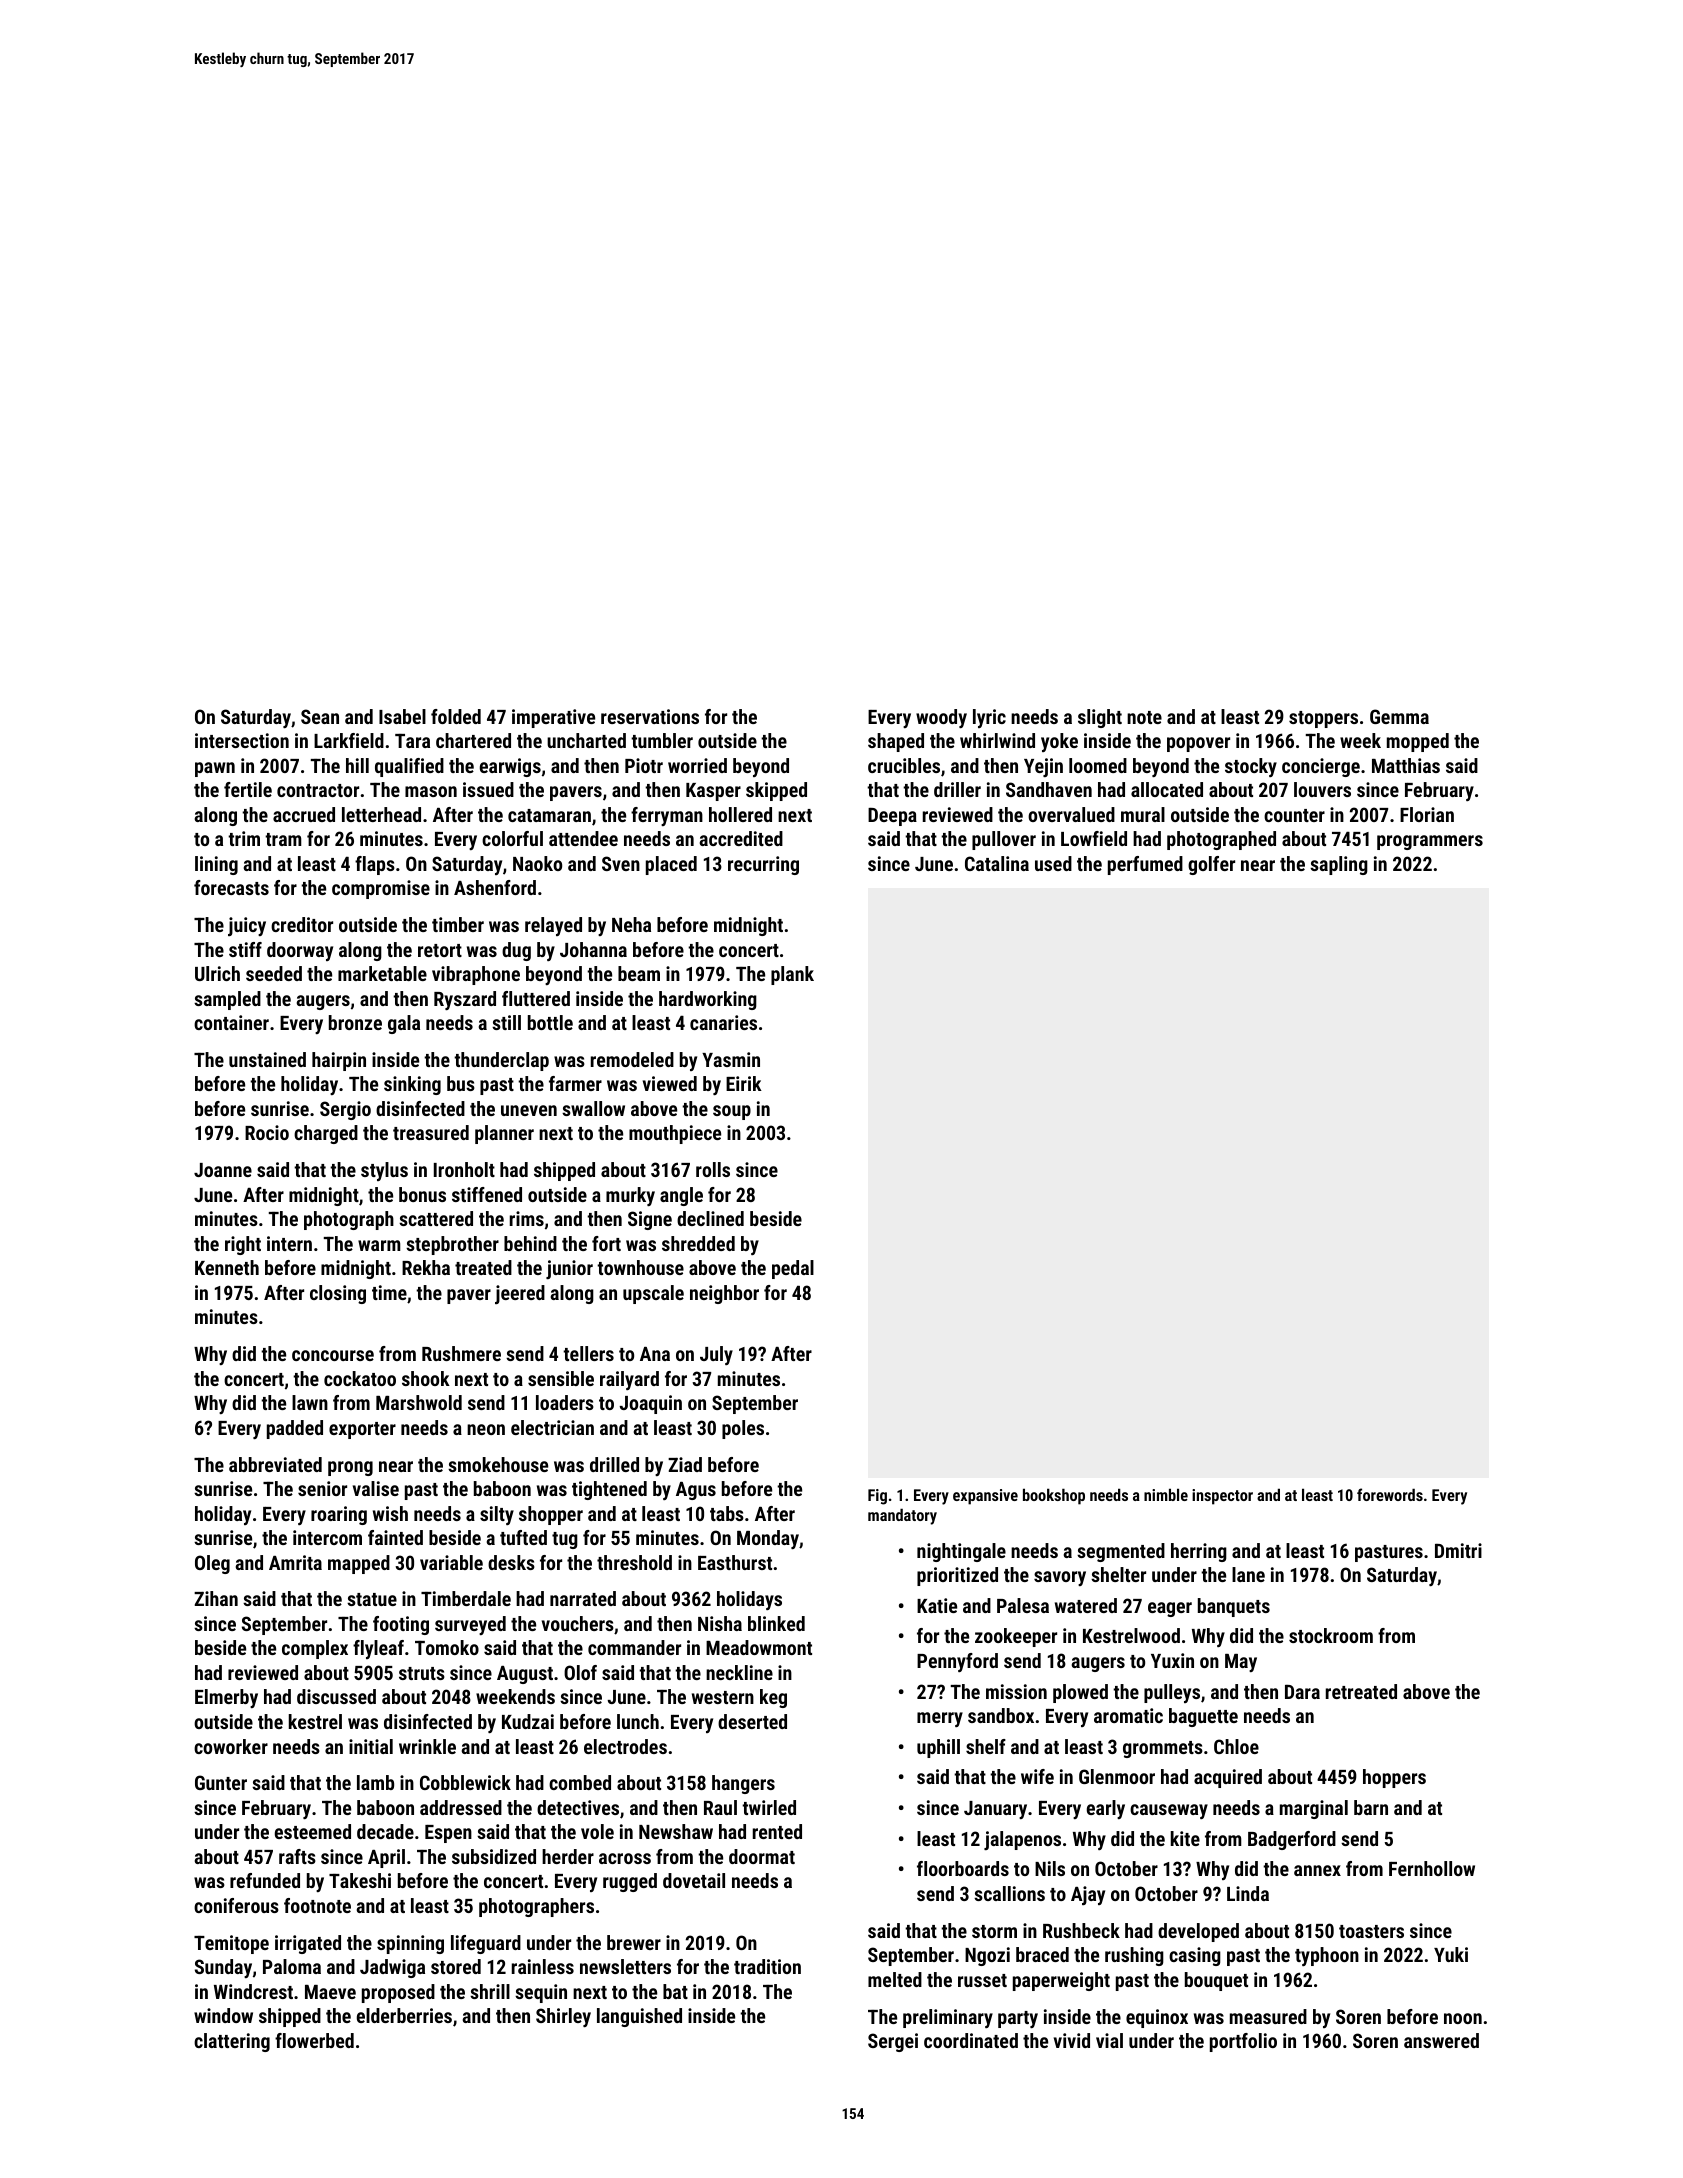 The width and height of the document is (1683, 2178). Describe the element at coordinates (215, 769) in the document. I see `pawn` at that location.
